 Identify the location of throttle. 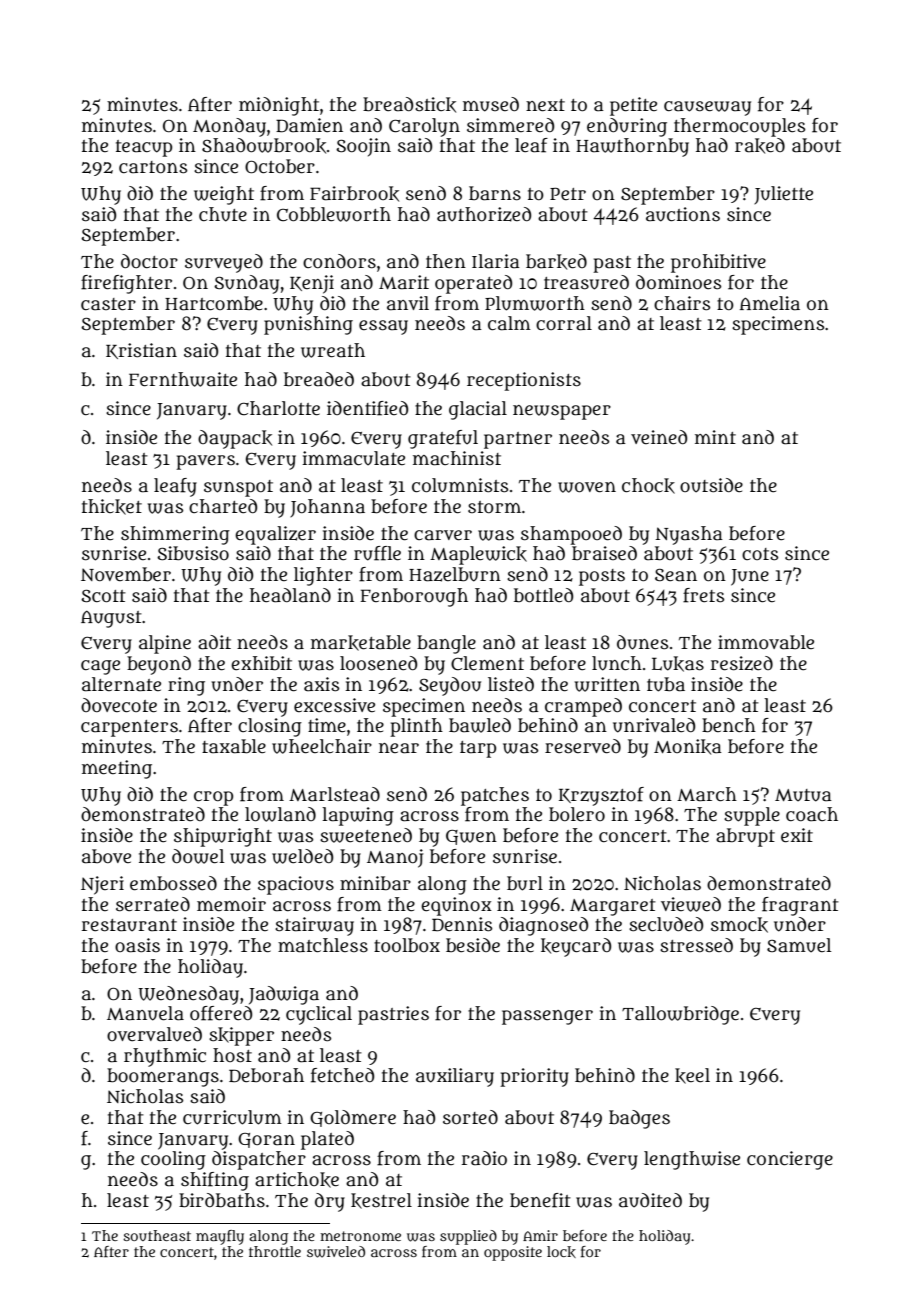
(275, 1251).
